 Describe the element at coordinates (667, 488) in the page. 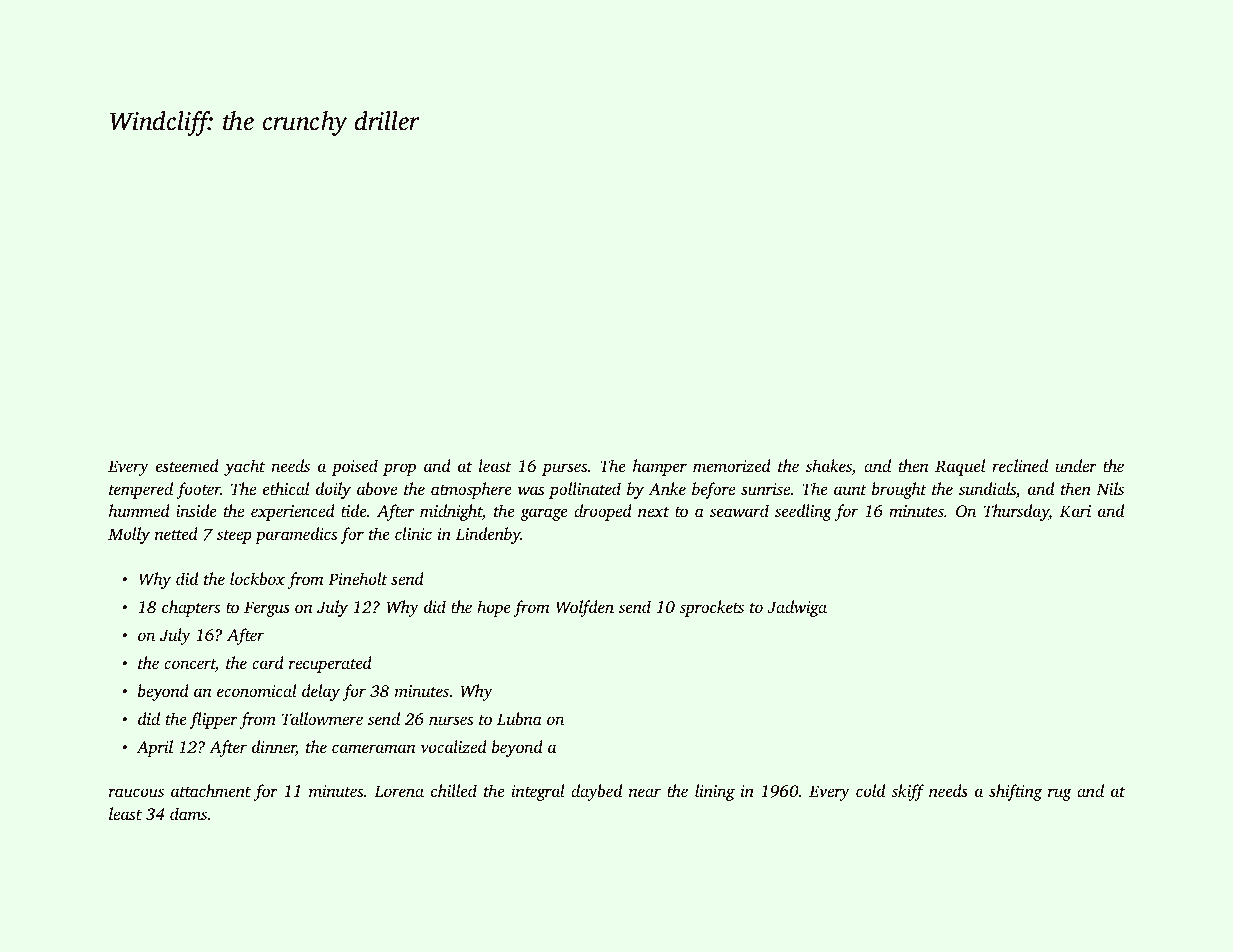

I see `Anke` at that location.
